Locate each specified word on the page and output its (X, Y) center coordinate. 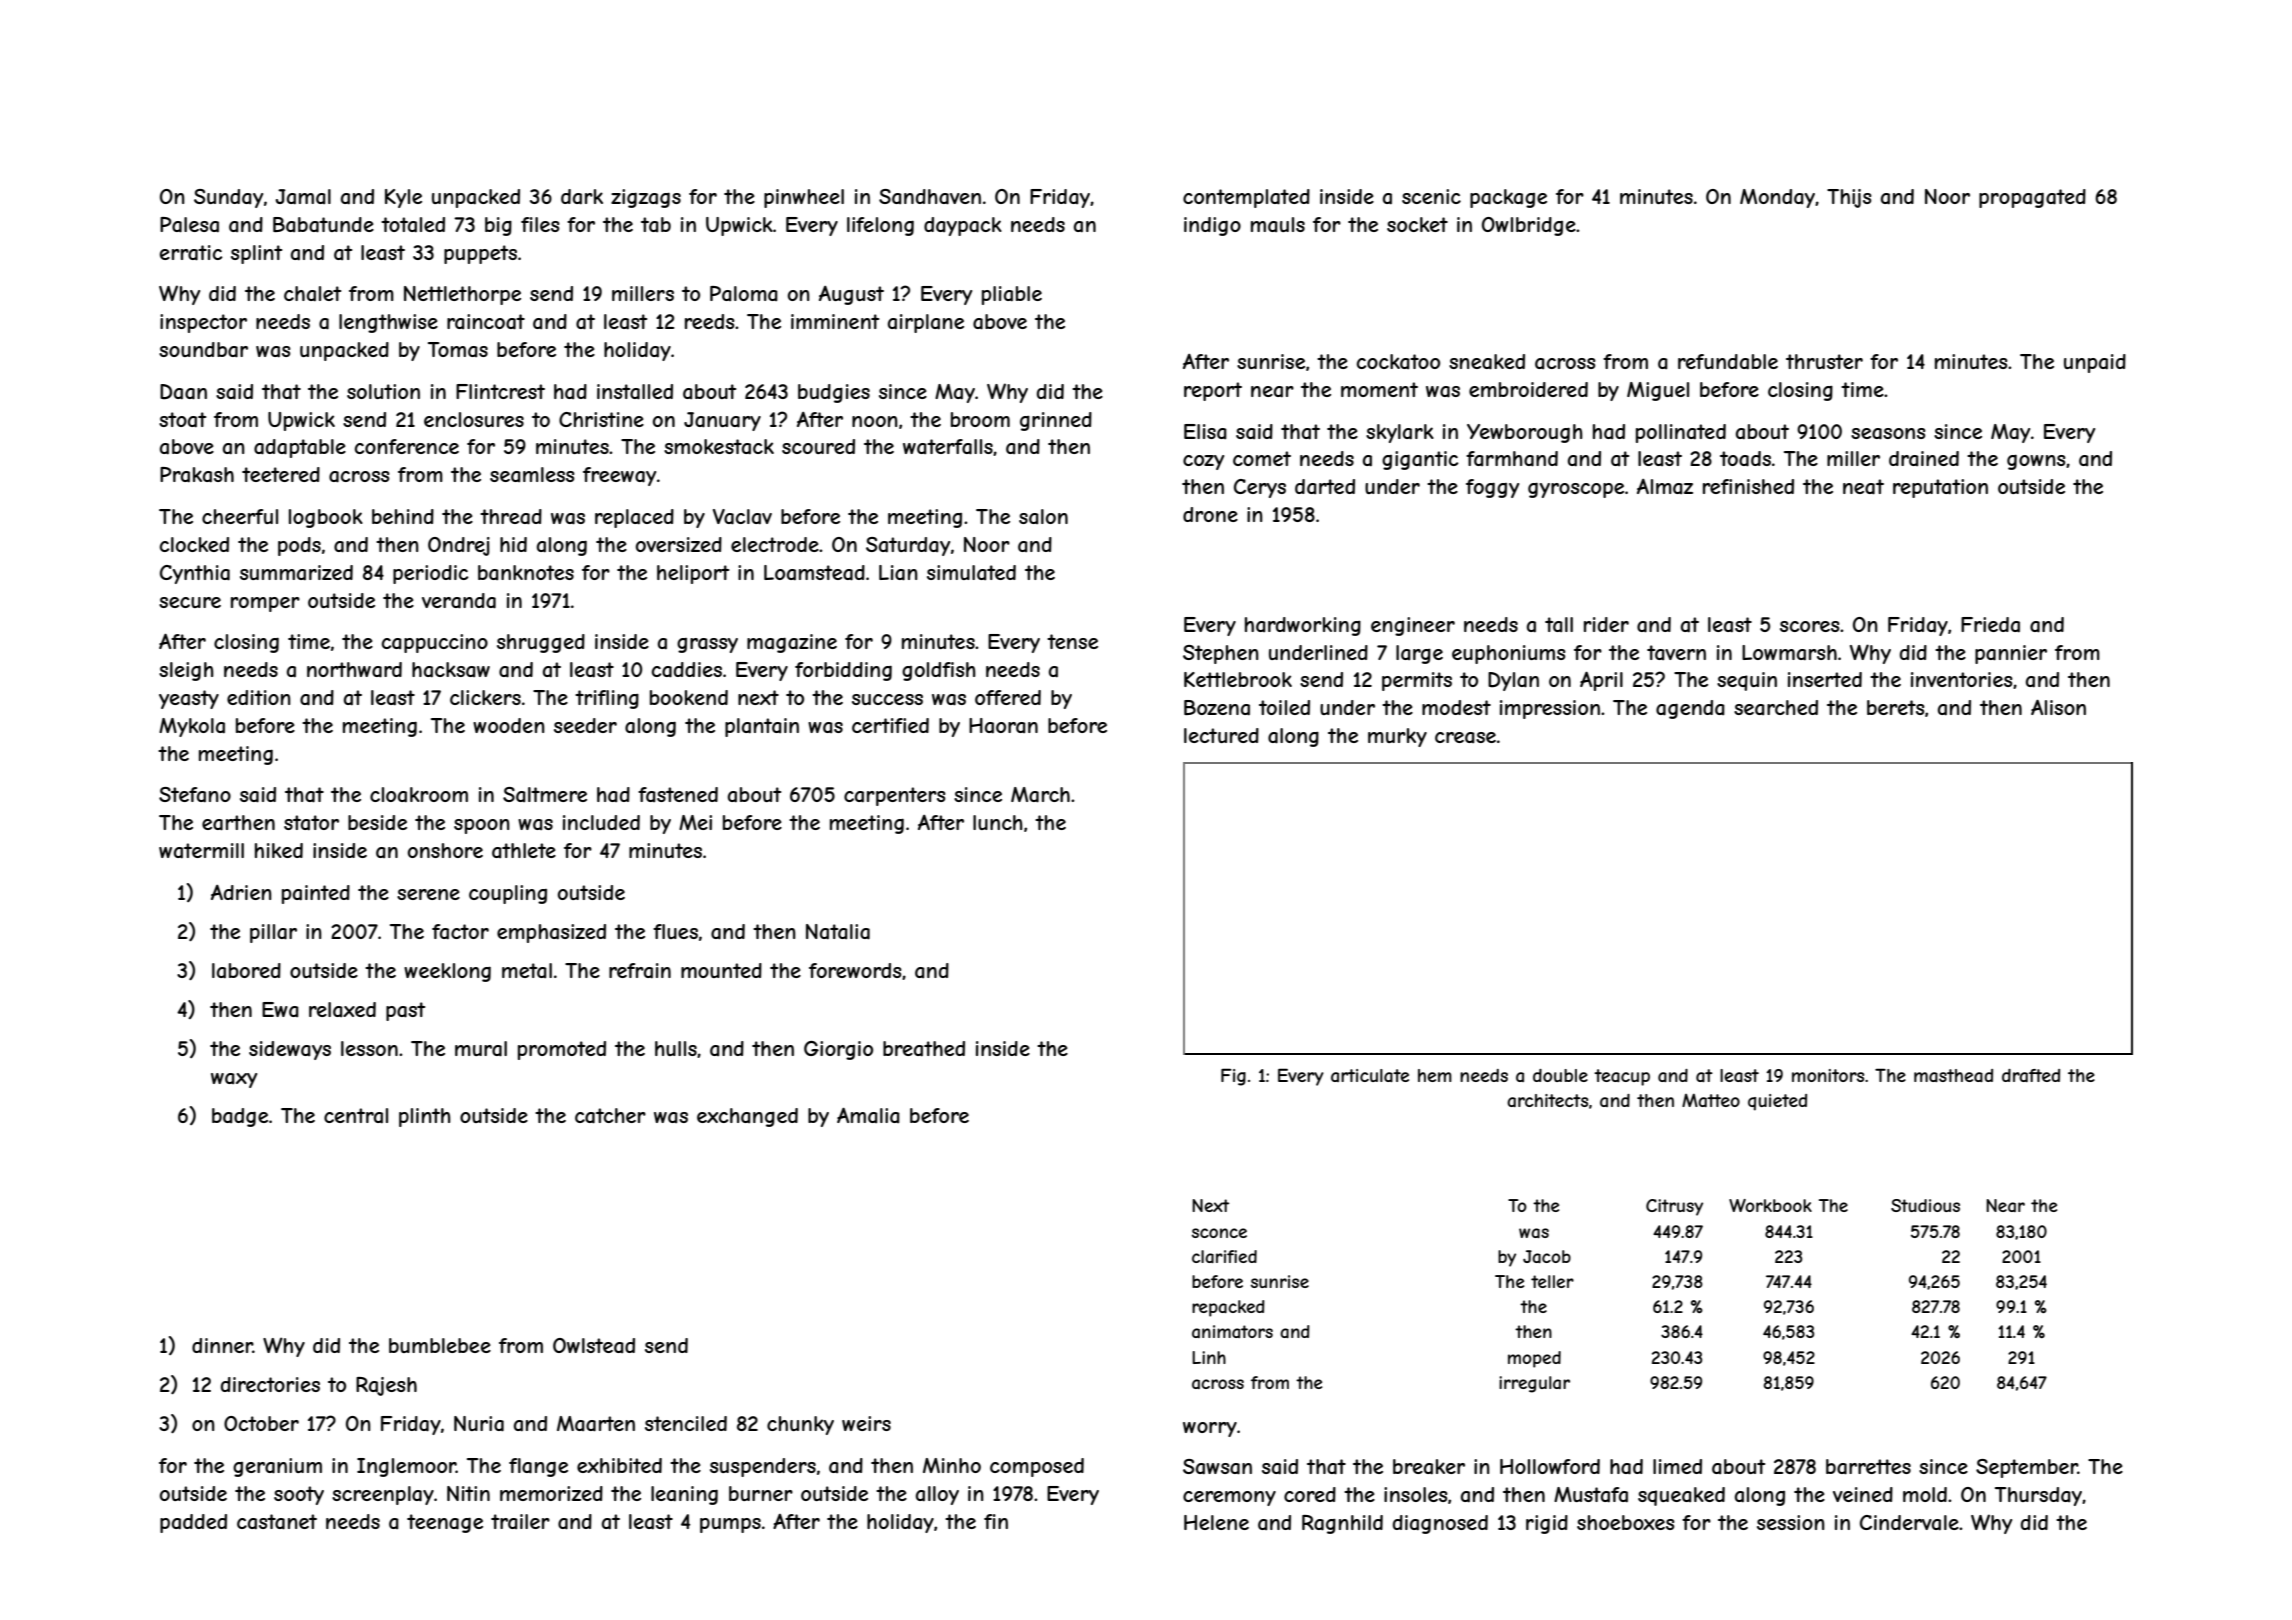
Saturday (908, 546)
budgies (834, 393)
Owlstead (594, 1345)
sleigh (186, 671)
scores (1810, 626)
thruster (1824, 361)
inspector (203, 323)
